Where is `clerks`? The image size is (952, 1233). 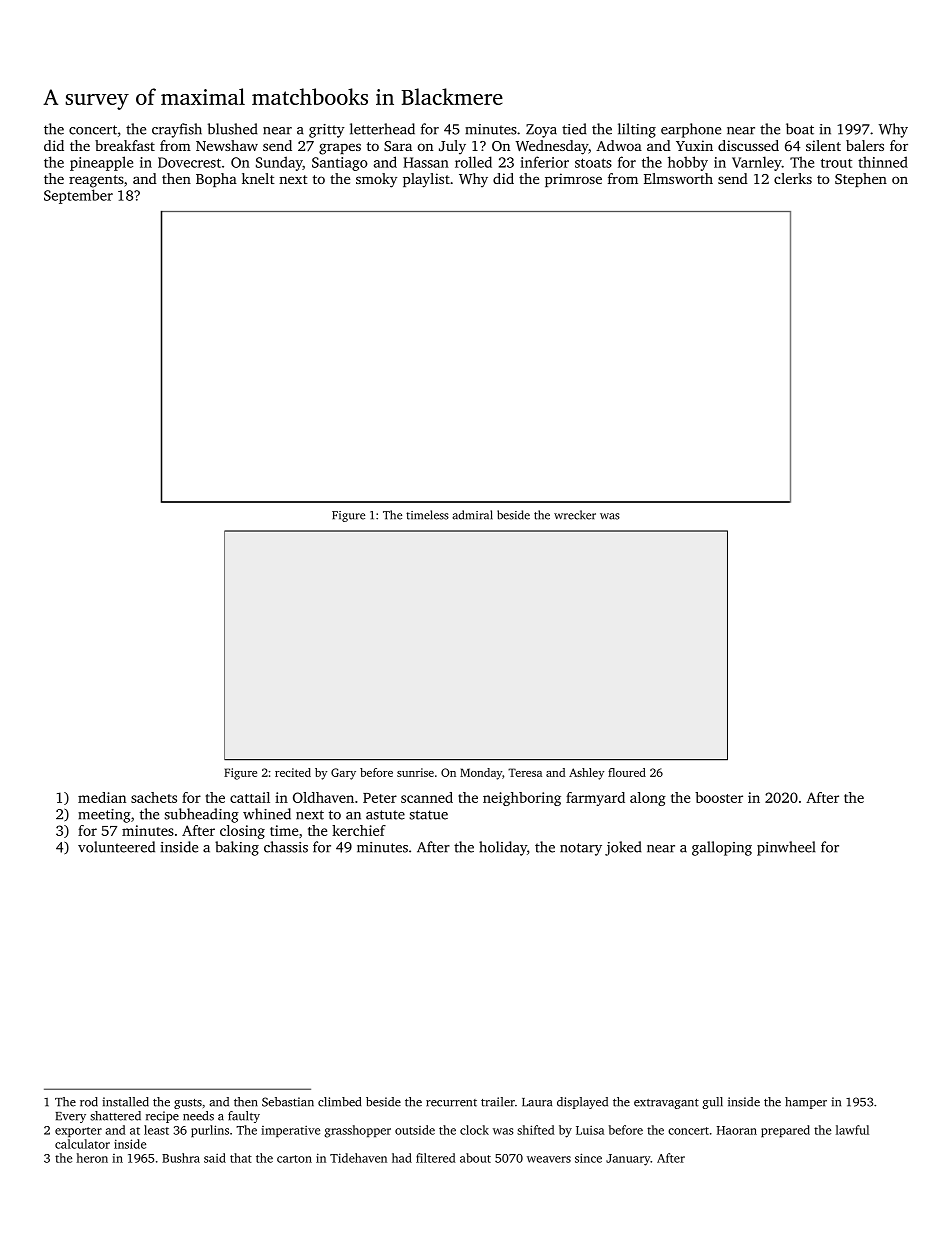 clerks is located at coordinates (793, 178).
